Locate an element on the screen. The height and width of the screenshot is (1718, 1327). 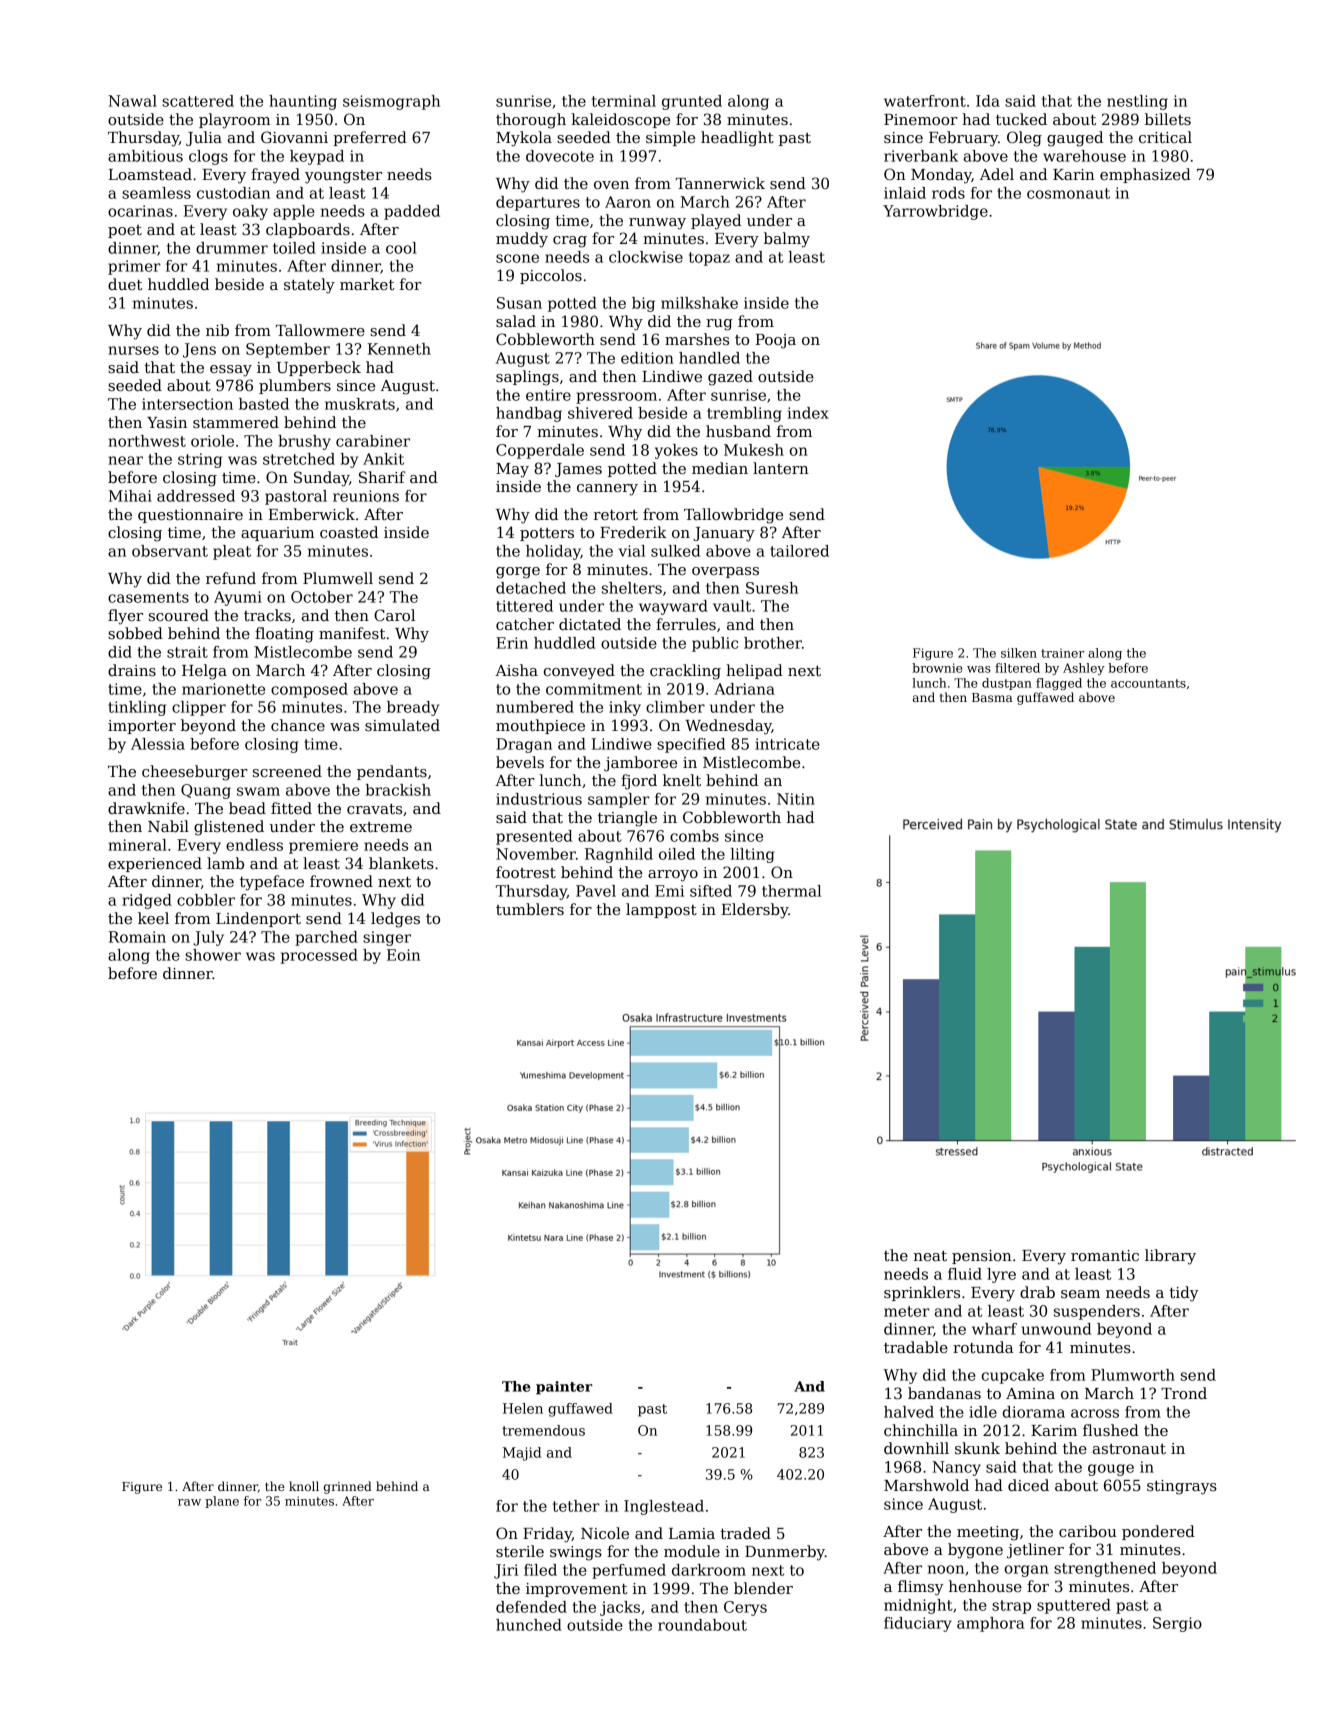
Basma is located at coordinates (992, 697).
